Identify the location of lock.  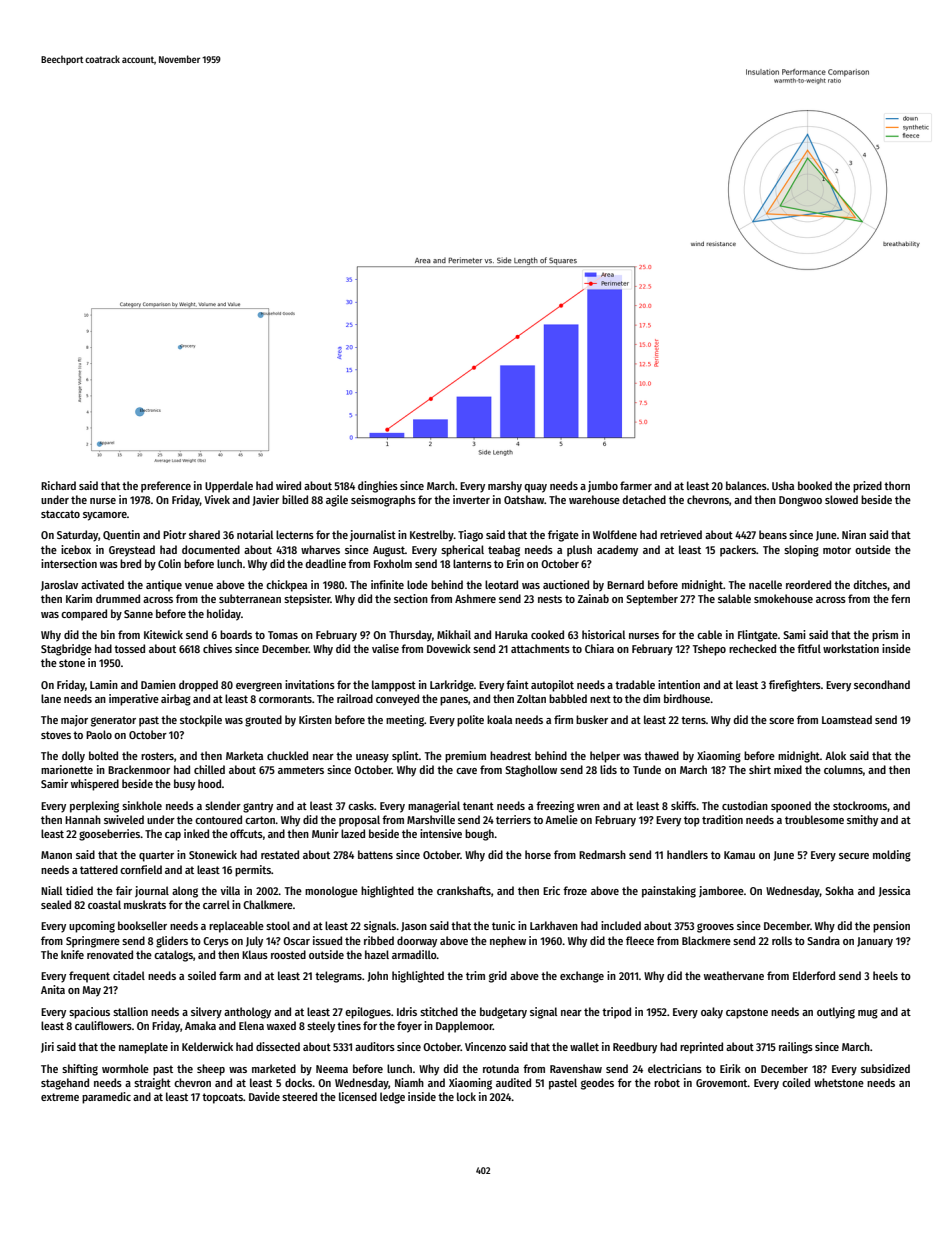
(466, 1096).
